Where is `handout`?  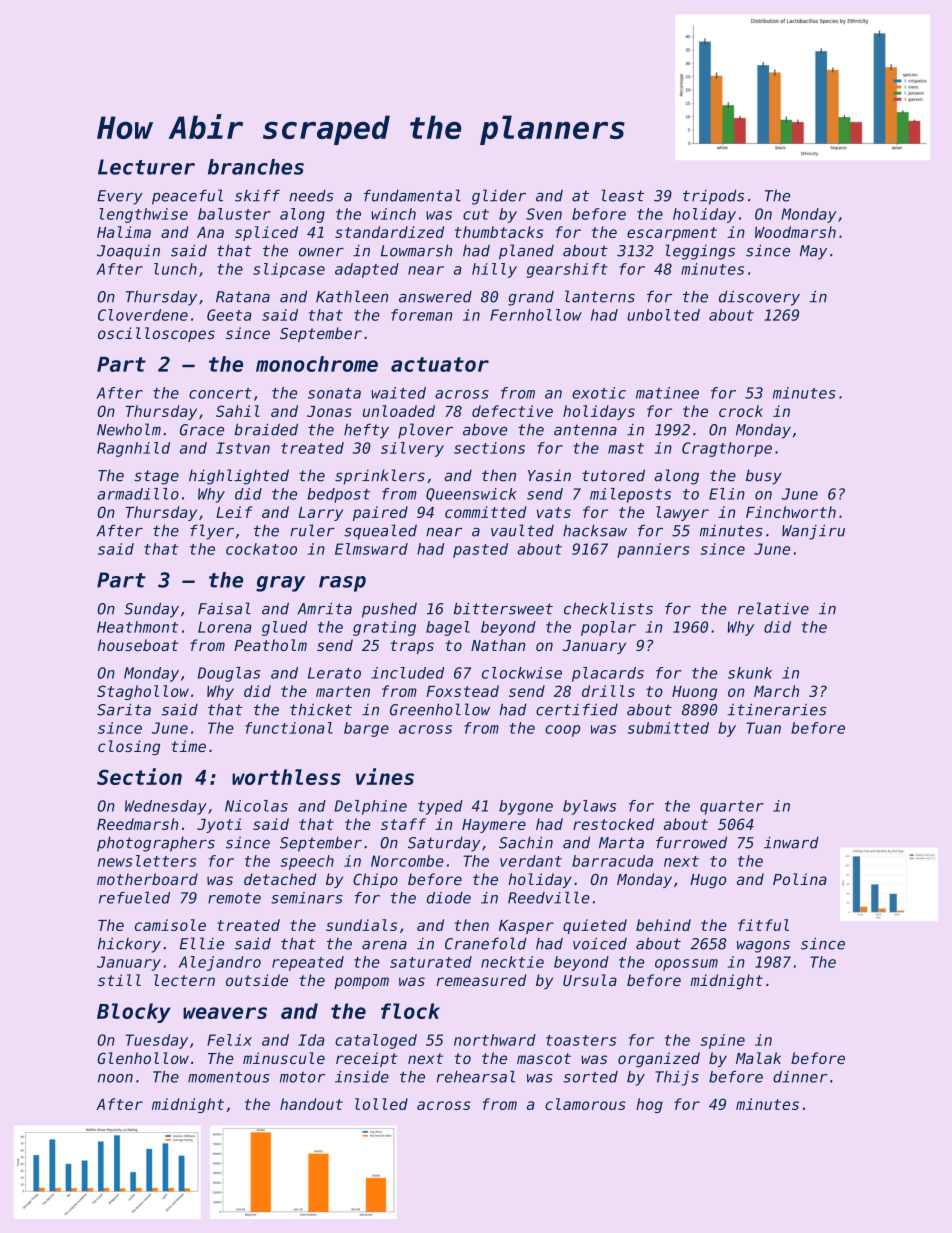 handout is located at coordinates (311, 1104).
